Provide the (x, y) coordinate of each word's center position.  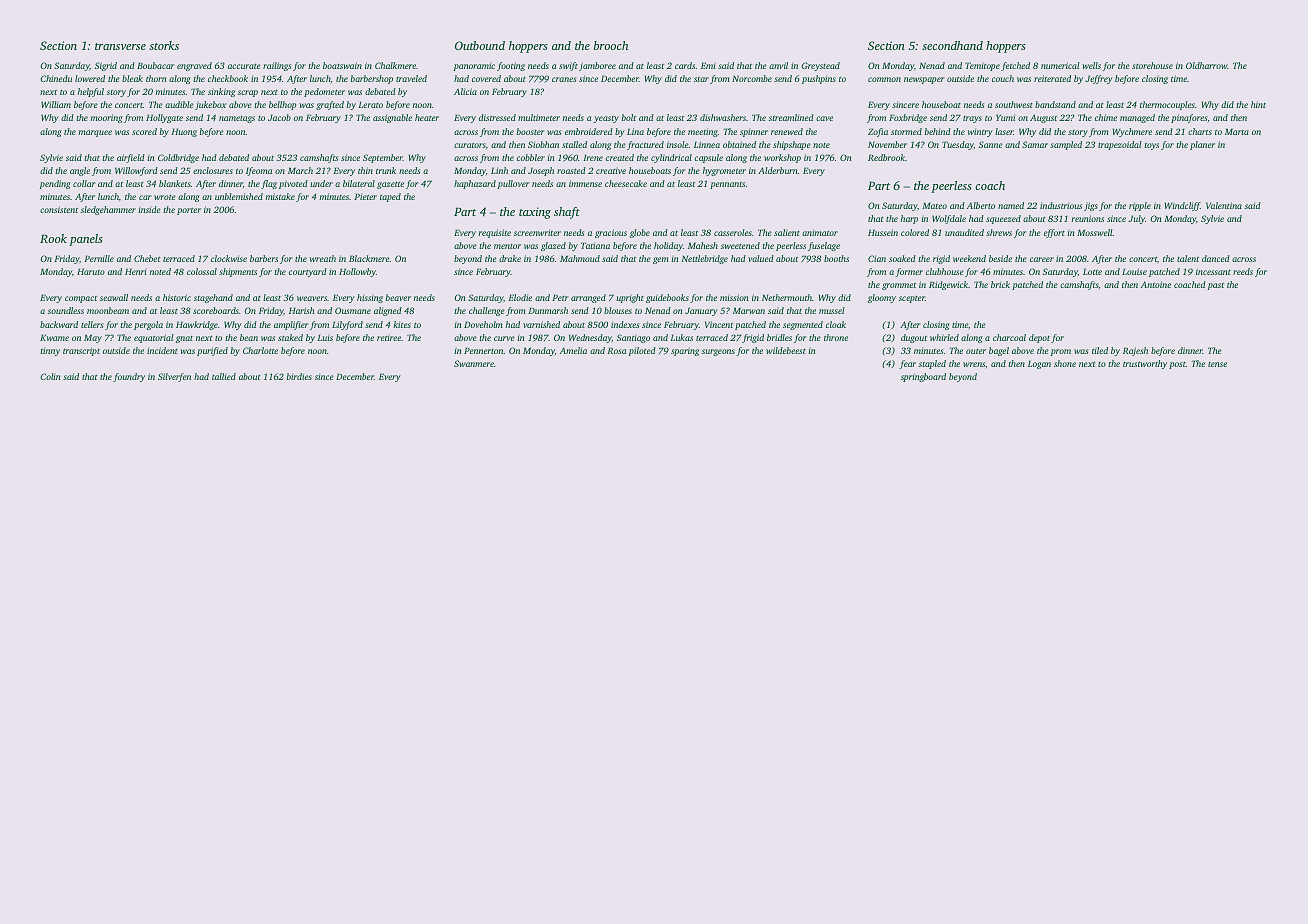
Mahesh (703, 245)
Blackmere (369, 258)
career (1042, 259)
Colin (50, 376)
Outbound (480, 45)
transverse (120, 46)
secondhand (952, 45)
